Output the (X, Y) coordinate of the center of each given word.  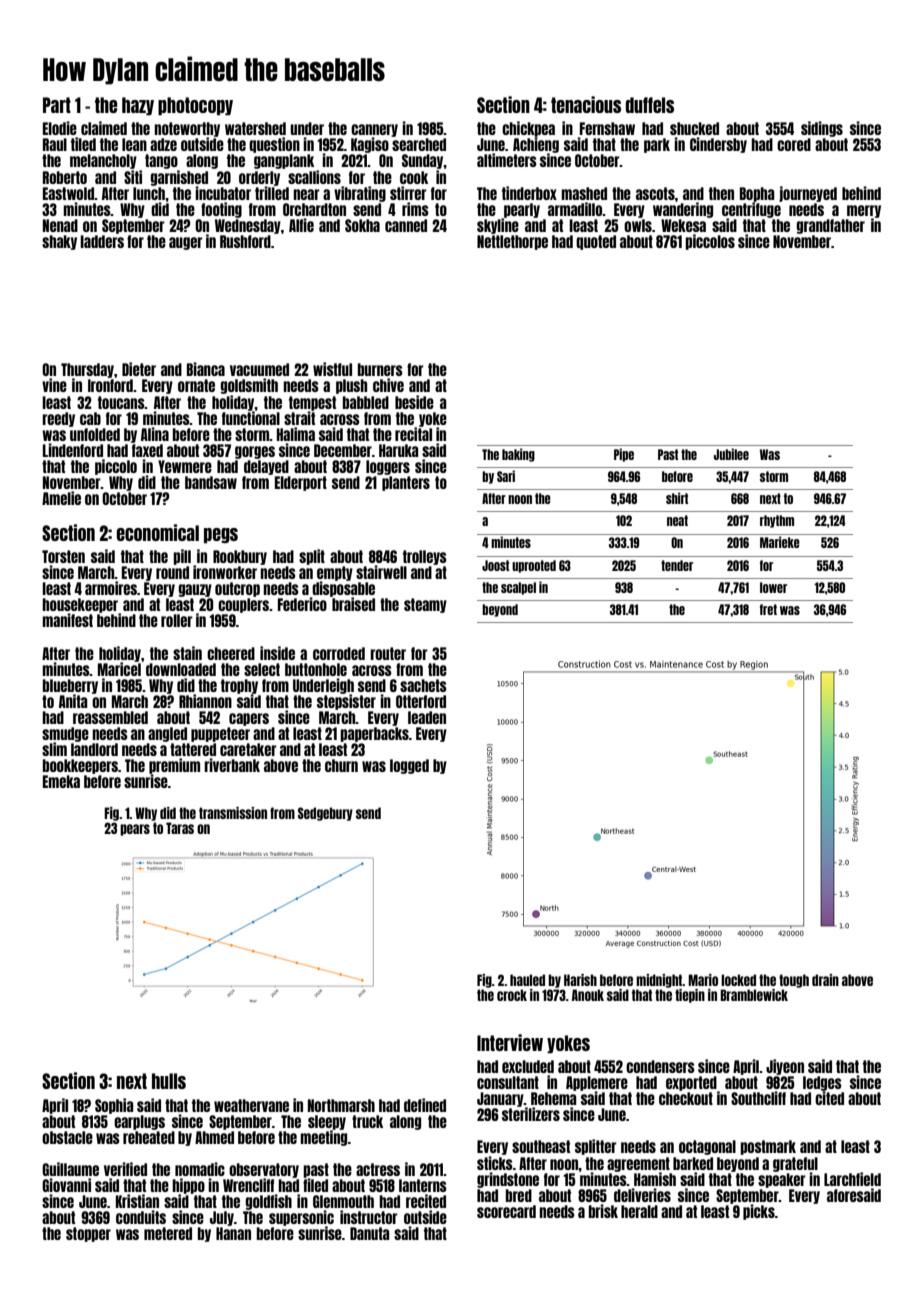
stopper (88, 1234)
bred (519, 1195)
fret (768, 609)
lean (134, 144)
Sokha (362, 225)
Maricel (119, 669)
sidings (822, 129)
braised (353, 604)
